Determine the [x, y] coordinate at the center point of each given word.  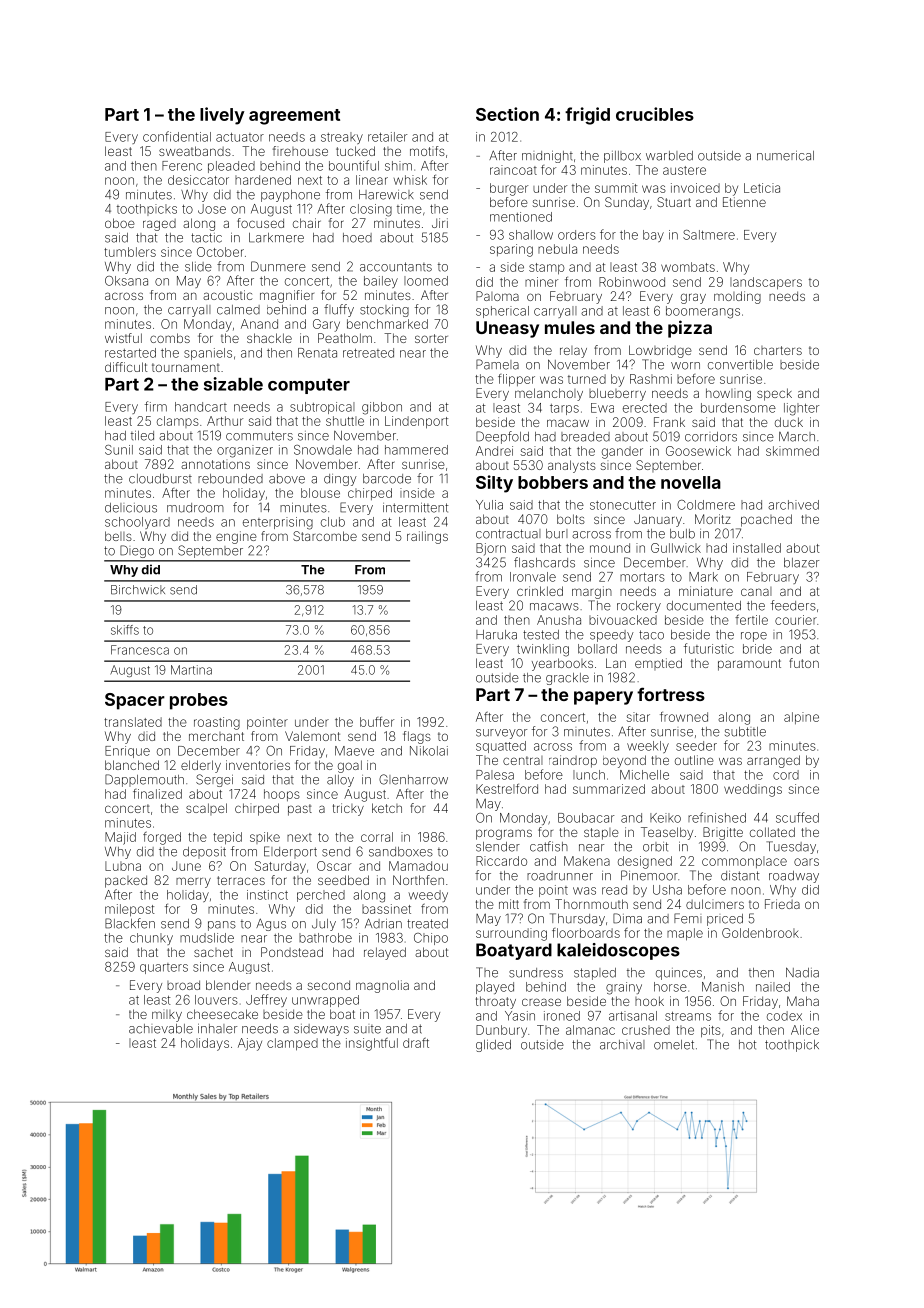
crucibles [655, 114]
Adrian [383, 923]
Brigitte [723, 833]
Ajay [250, 1044]
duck [789, 422]
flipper [516, 380]
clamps [178, 422]
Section [507, 114]
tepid [227, 838]
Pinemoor [649, 875]
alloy [340, 781]
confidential [177, 136]
